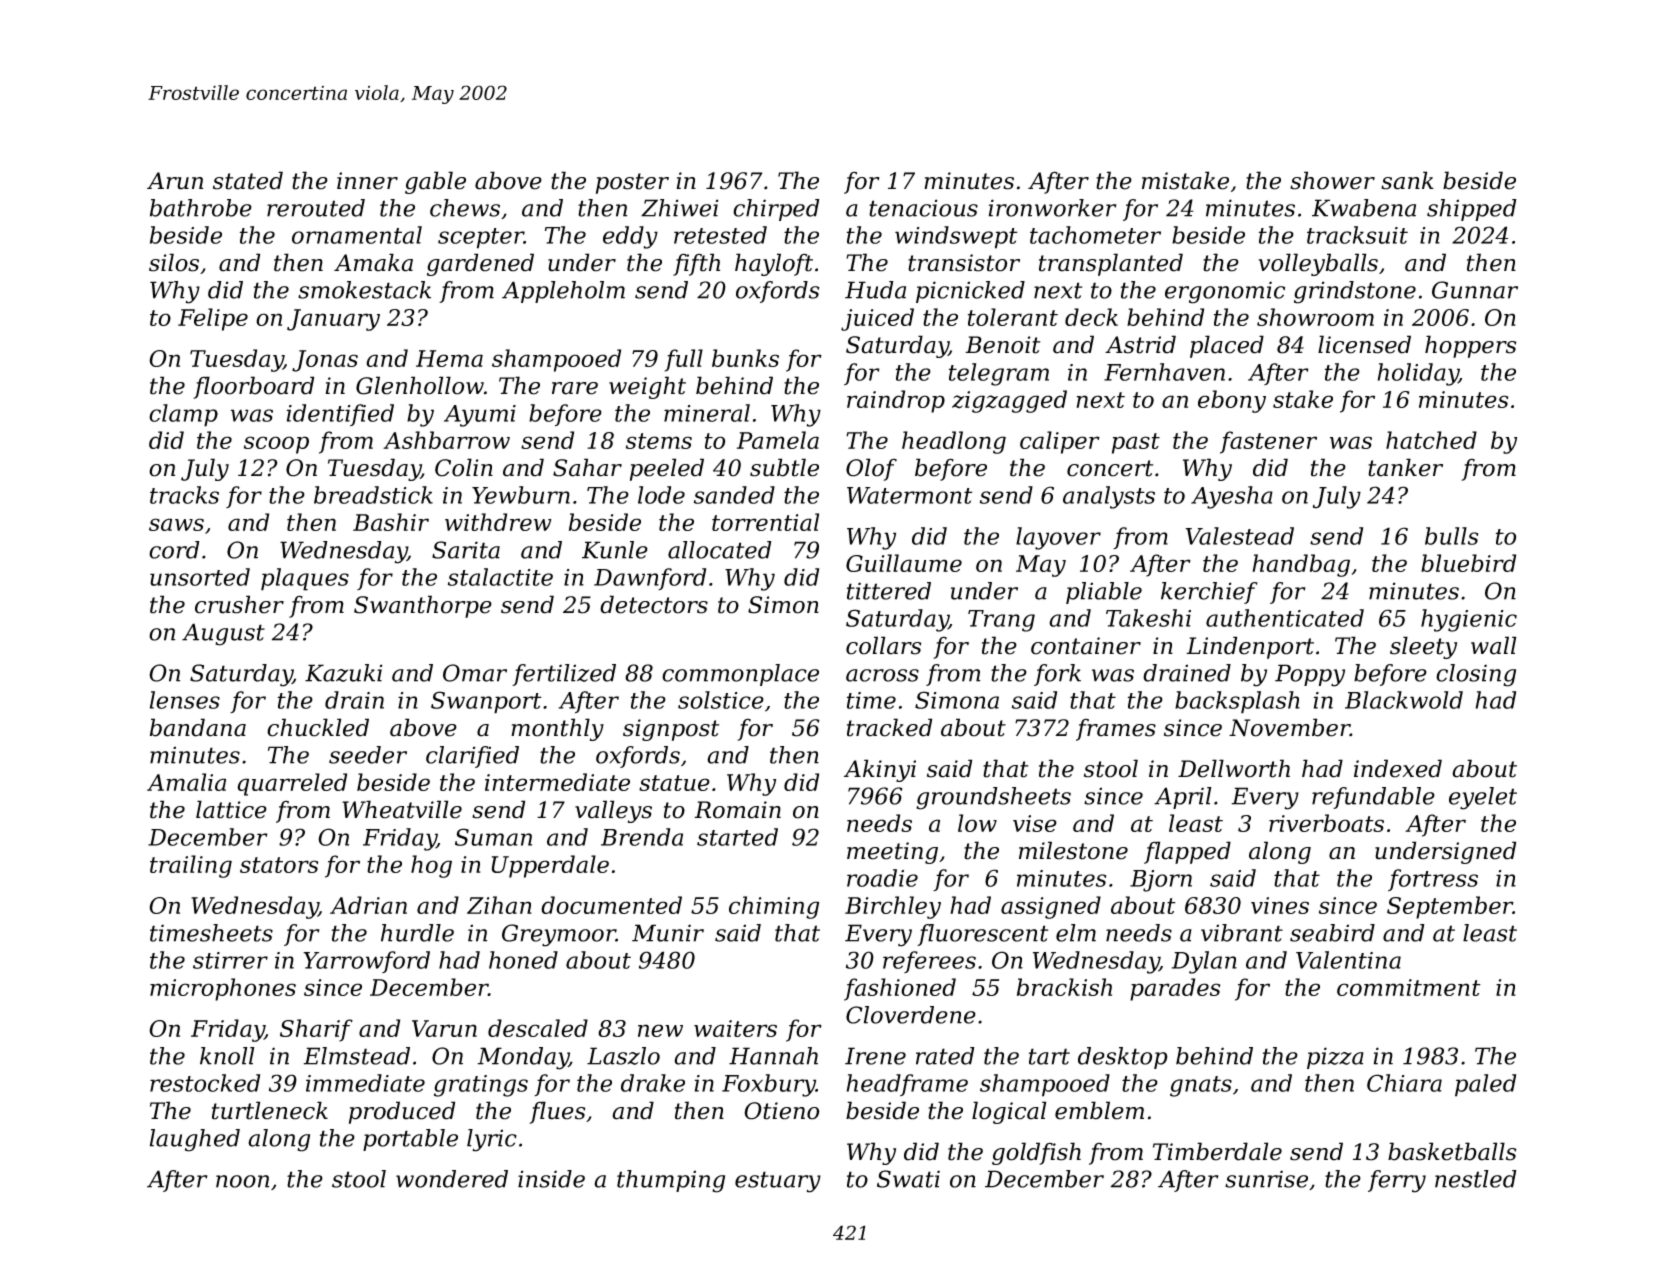  What do you see at coordinates (1183, 798) in the screenshot?
I see `April` at bounding box center [1183, 798].
